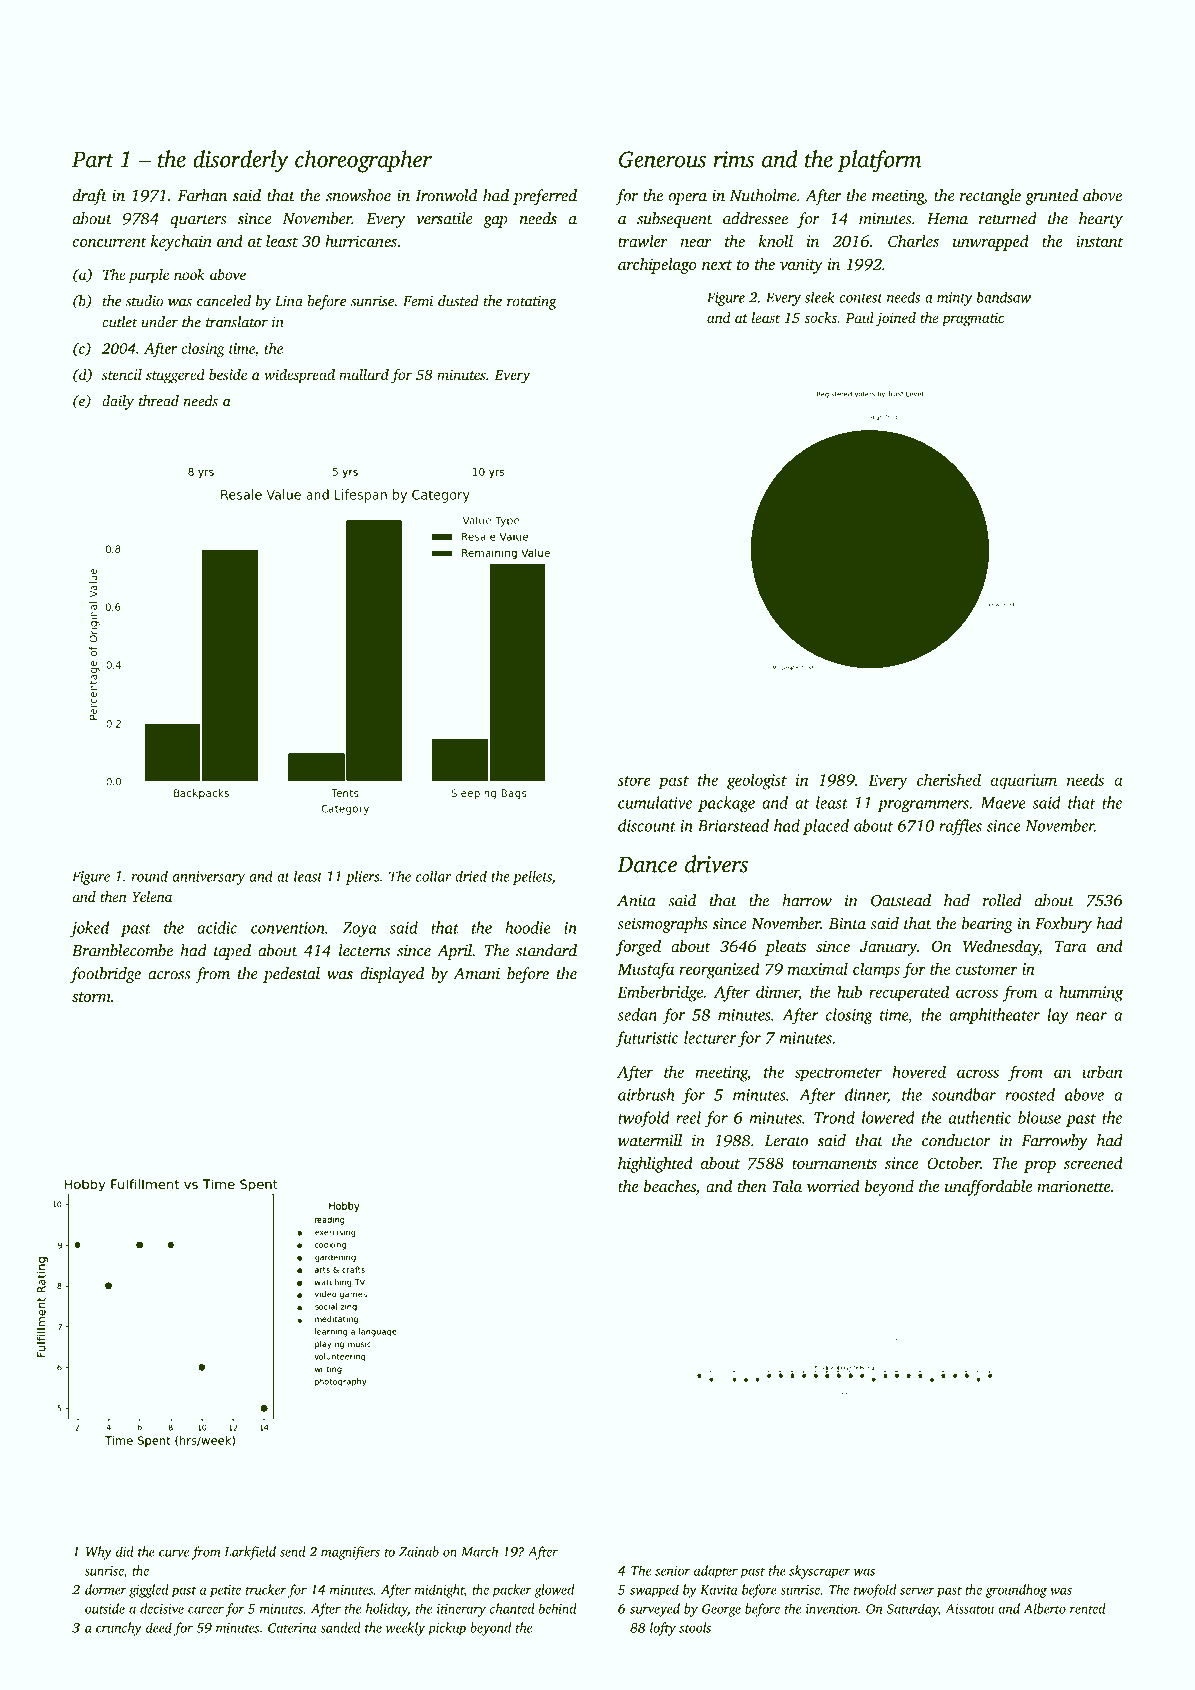 The image size is (1195, 1690). I want to click on pliers, so click(362, 877).
